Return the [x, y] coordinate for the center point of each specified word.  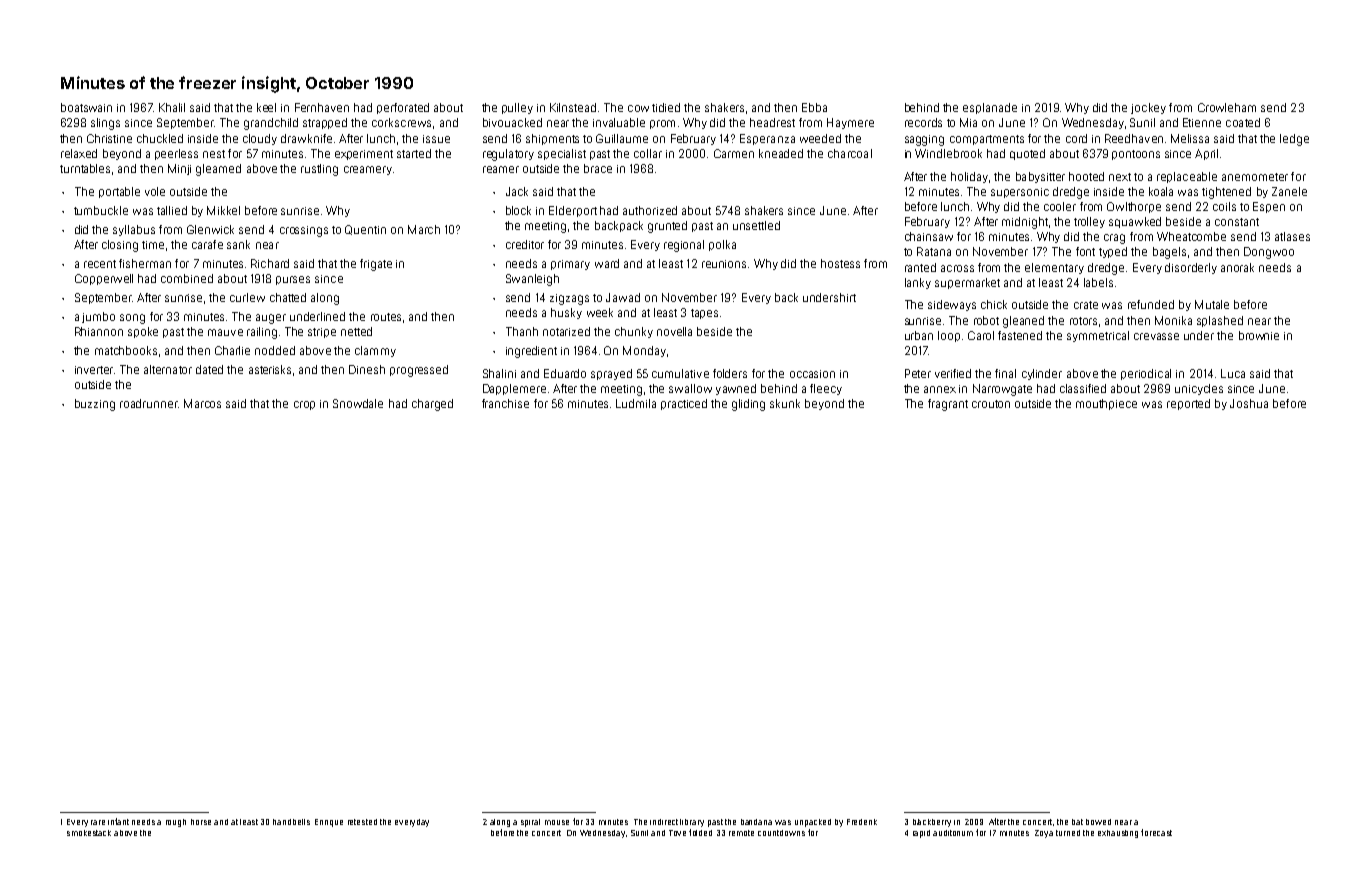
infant [118, 821]
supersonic [1020, 193]
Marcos [202, 403]
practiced [684, 404]
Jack [517, 191]
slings [105, 124]
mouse [557, 822]
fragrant [948, 405]
